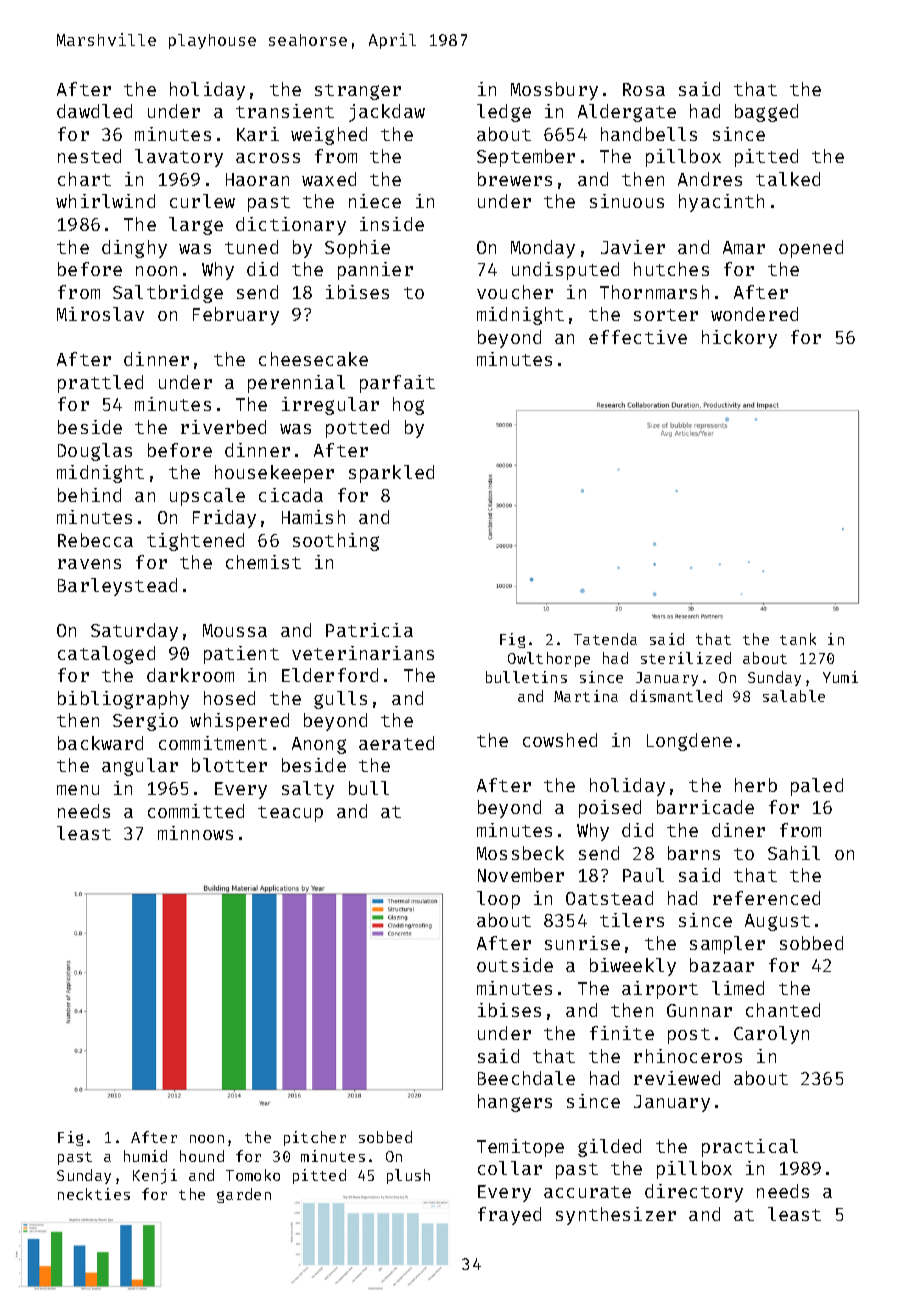  I want to click on bagged, so click(766, 113).
